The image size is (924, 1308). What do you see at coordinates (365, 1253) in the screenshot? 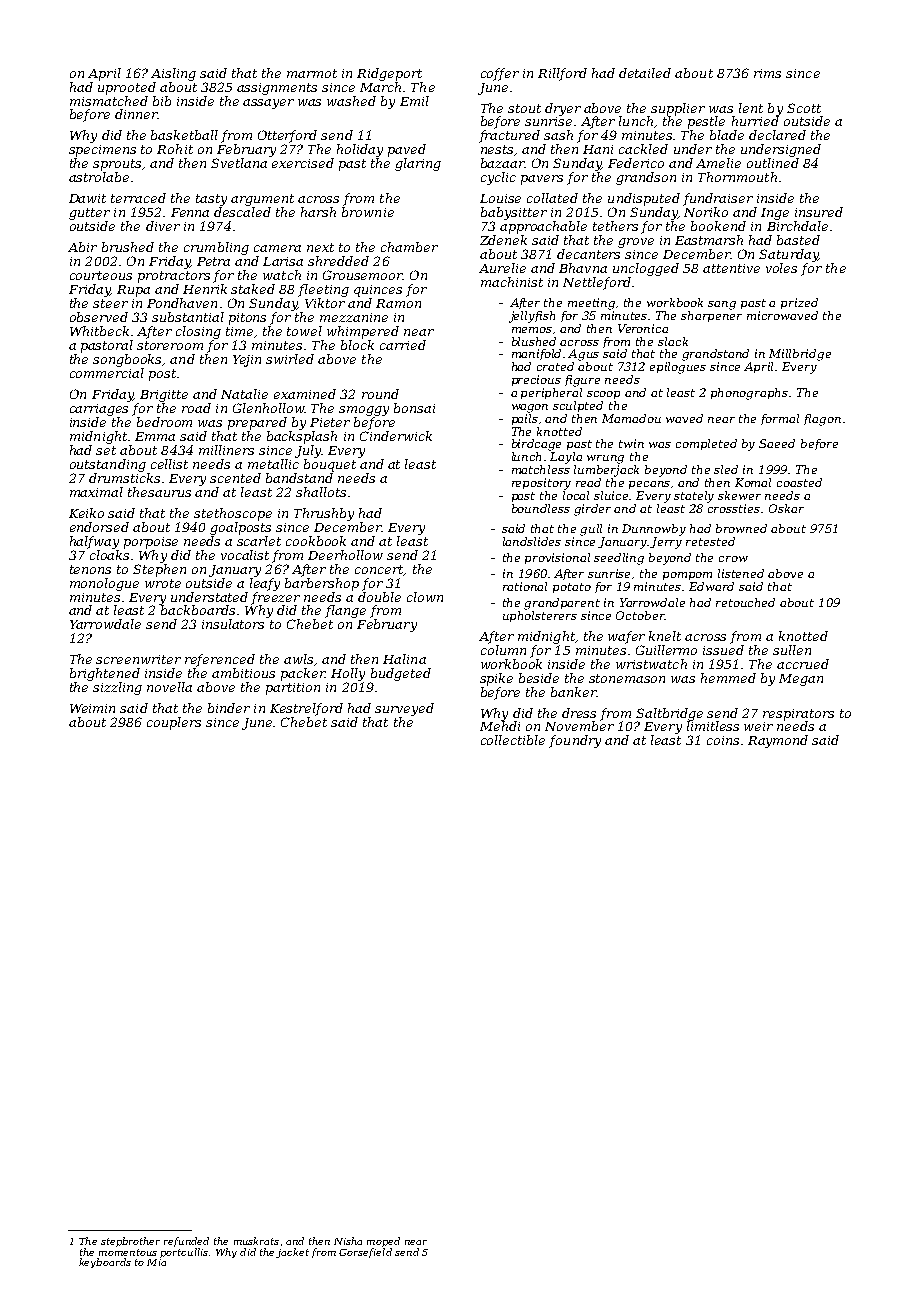
I see `Gorsefield` at bounding box center [365, 1253].
